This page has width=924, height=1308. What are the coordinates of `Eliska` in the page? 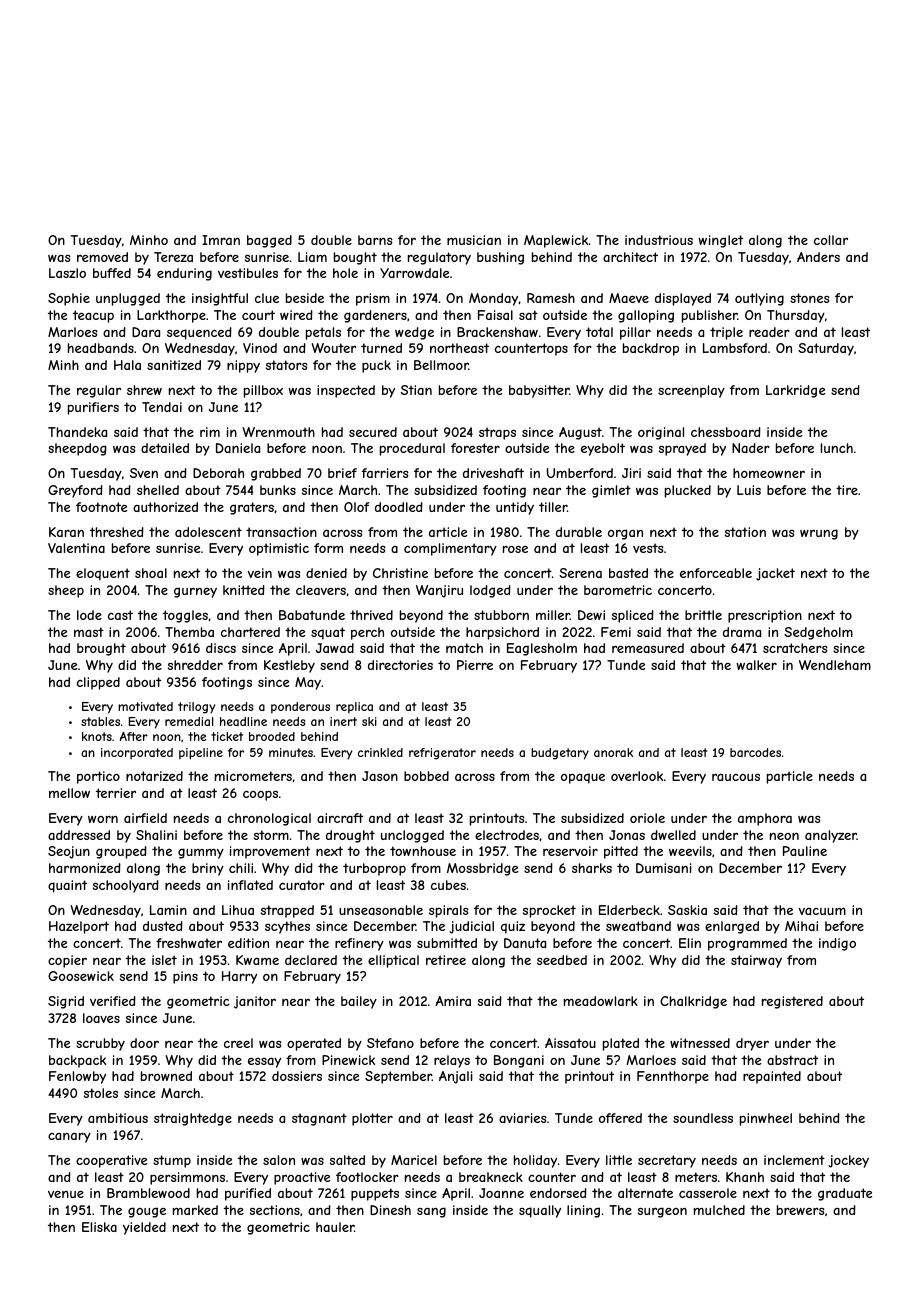 It's located at (99, 1227).
